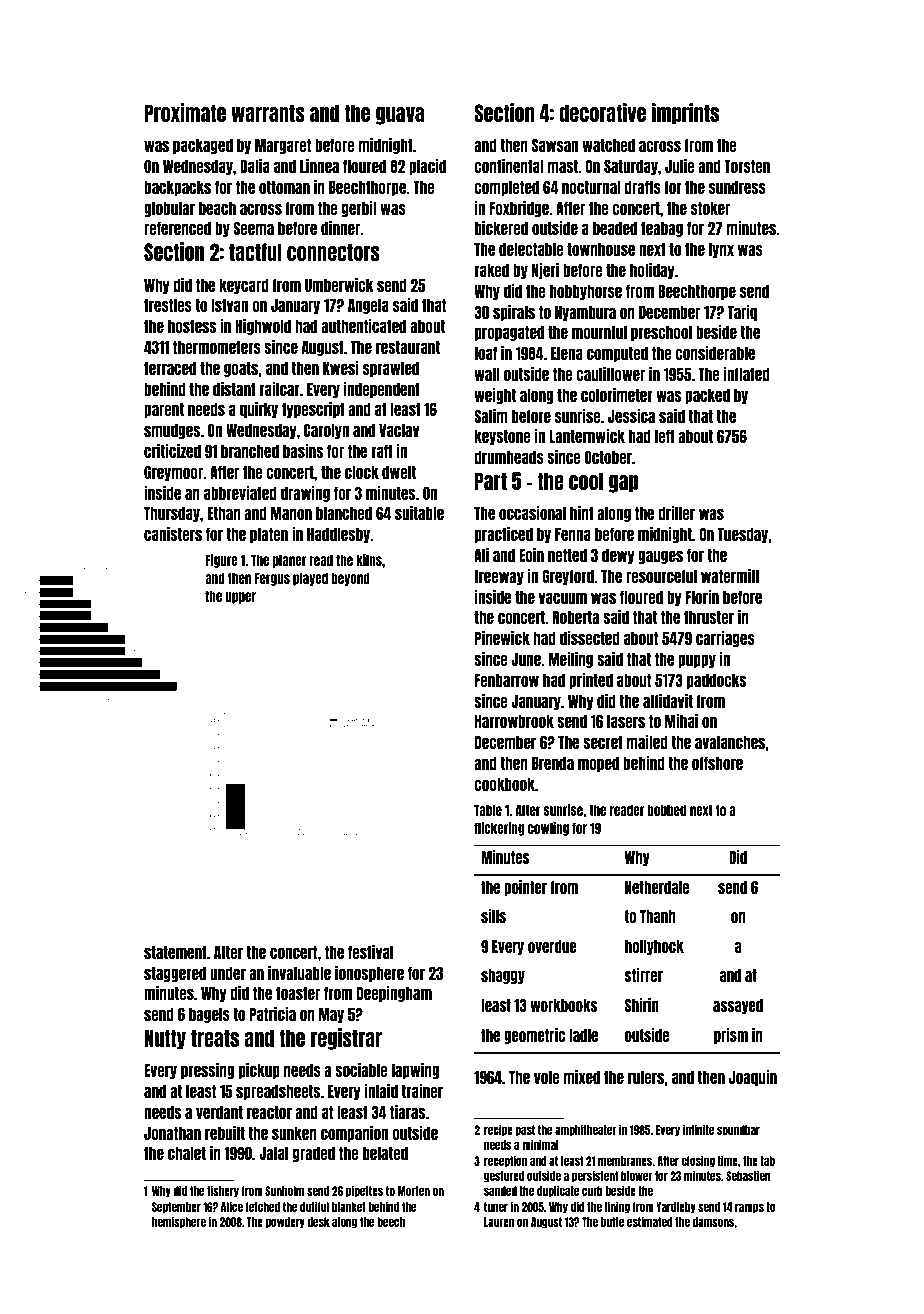  What do you see at coordinates (175, 952) in the screenshot?
I see `statement` at bounding box center [175, 952].
